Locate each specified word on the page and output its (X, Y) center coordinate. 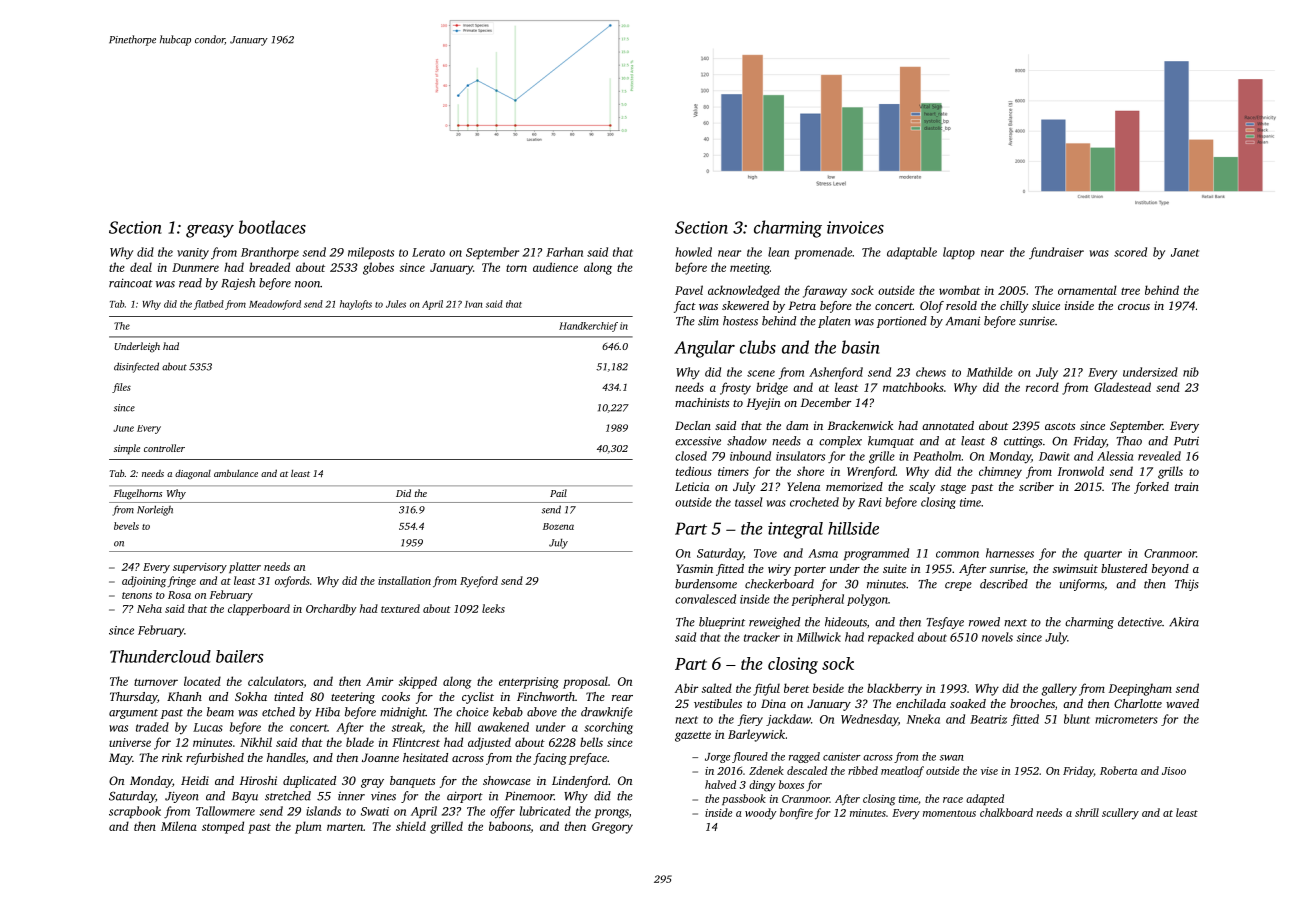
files (121, 388)
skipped (418, 682)
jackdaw (788, 720)
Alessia (1115, 456)
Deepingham (1140, 689)
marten (345, 827)
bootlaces (272, 227)
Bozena (558, 526)
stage (953, 489)
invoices (855, 227)
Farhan (564, 252)
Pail (558, 493)
